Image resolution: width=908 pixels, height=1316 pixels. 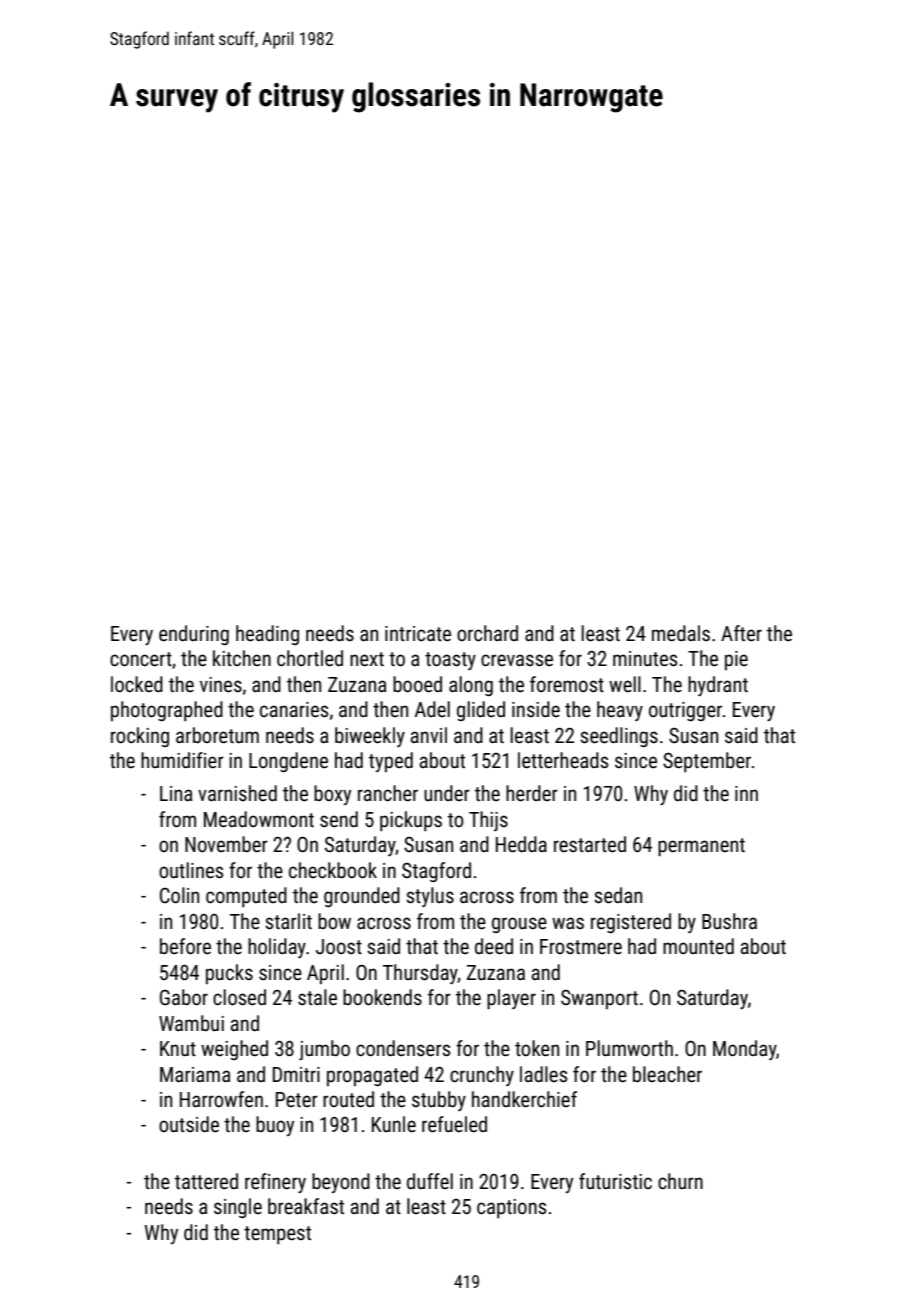 What do you see at coordinates (482, 1076) in the document?
I see `crunchy` at bounding box center [482, 1076].
